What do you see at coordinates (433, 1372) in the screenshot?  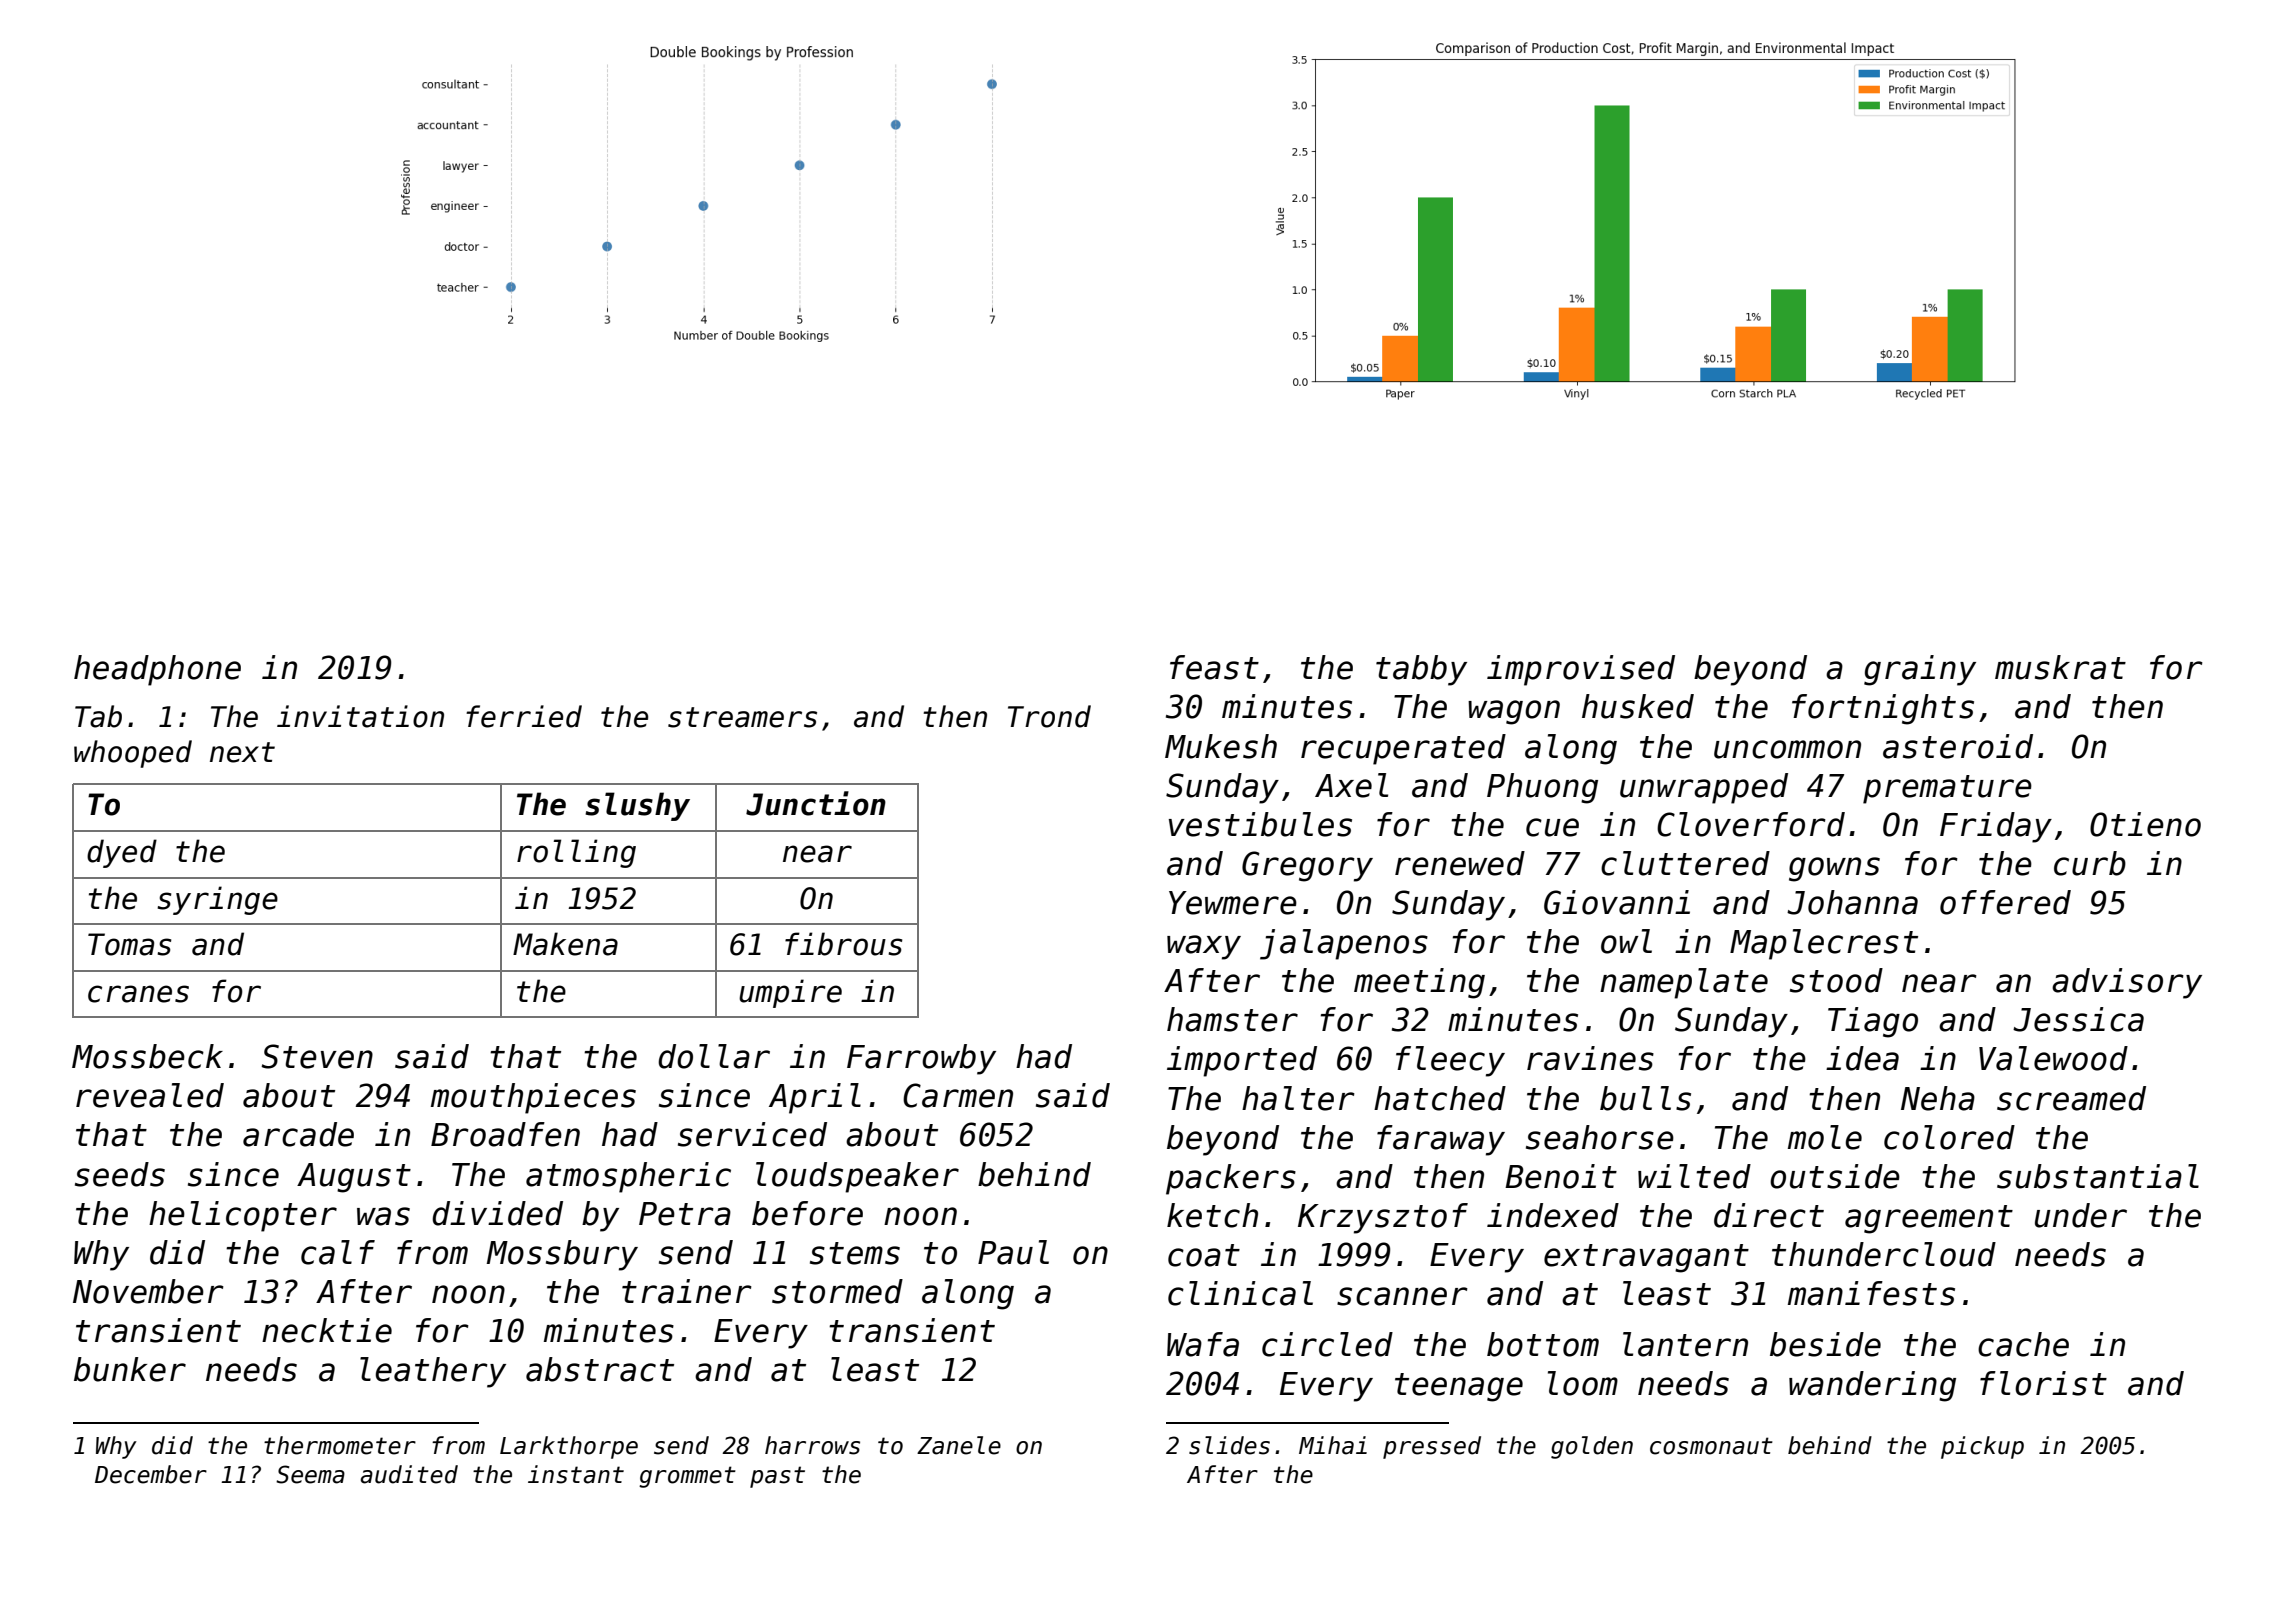 I see `leathery` at bounding box center [433, 1372].
